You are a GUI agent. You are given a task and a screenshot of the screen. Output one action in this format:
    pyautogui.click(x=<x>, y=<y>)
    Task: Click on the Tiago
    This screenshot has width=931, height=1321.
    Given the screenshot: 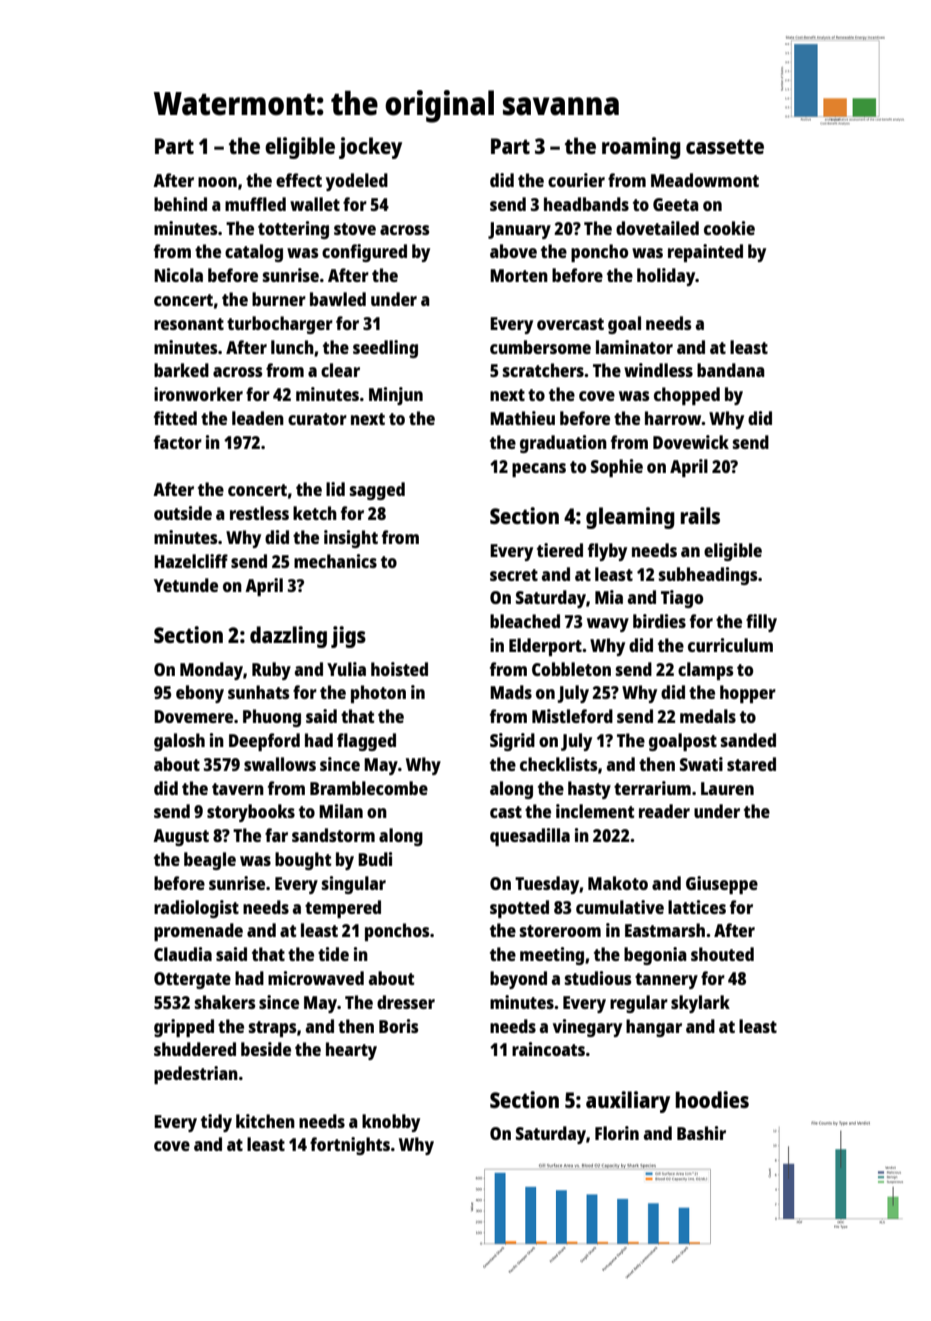 What is the action you would take?
    pyautogui.click(x=682, y=599)
